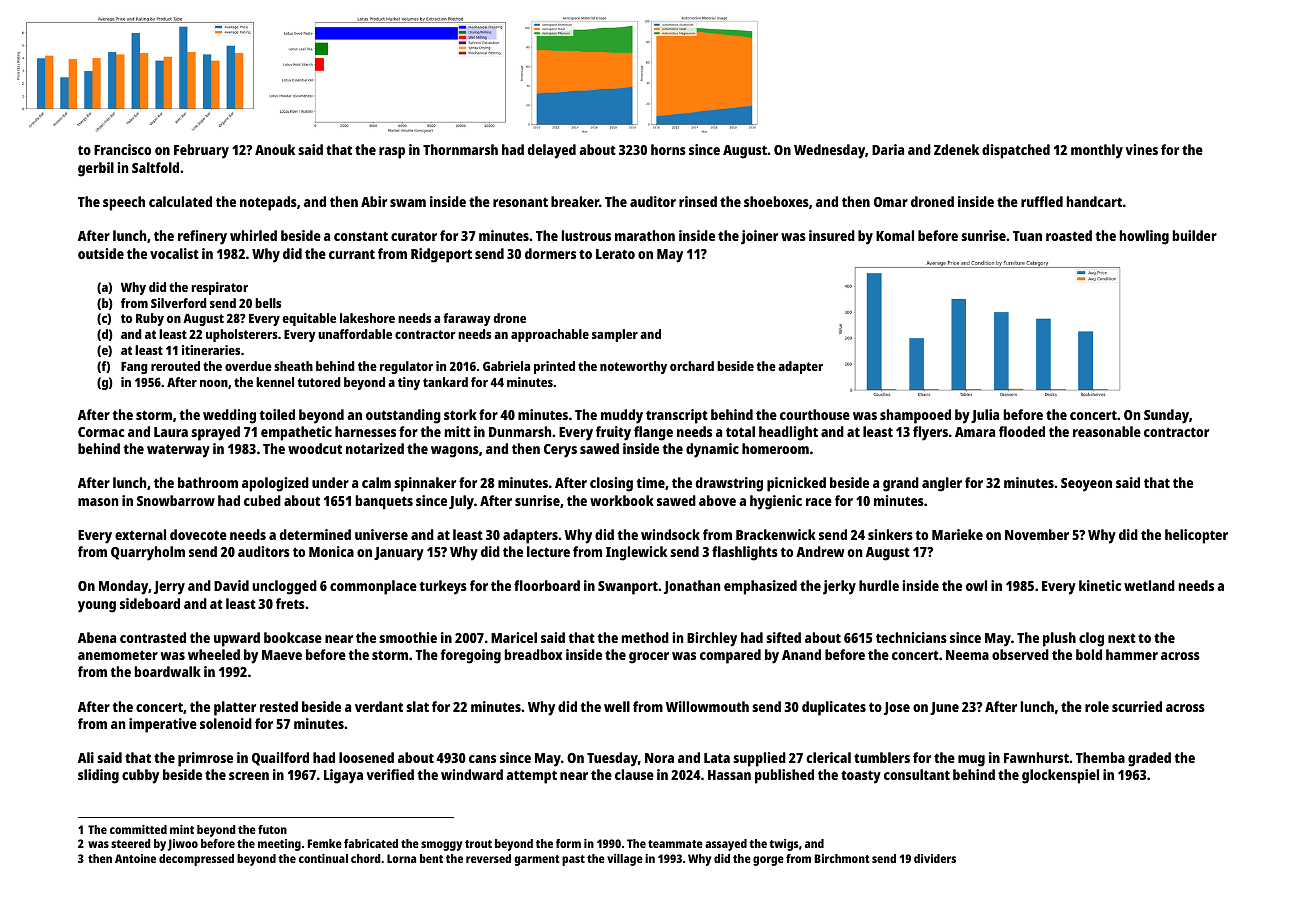 The image size is (1308, 924). What do you see at coordinates (272, 829) in the image?
I see `futon` at bounding box center [272, 829].
